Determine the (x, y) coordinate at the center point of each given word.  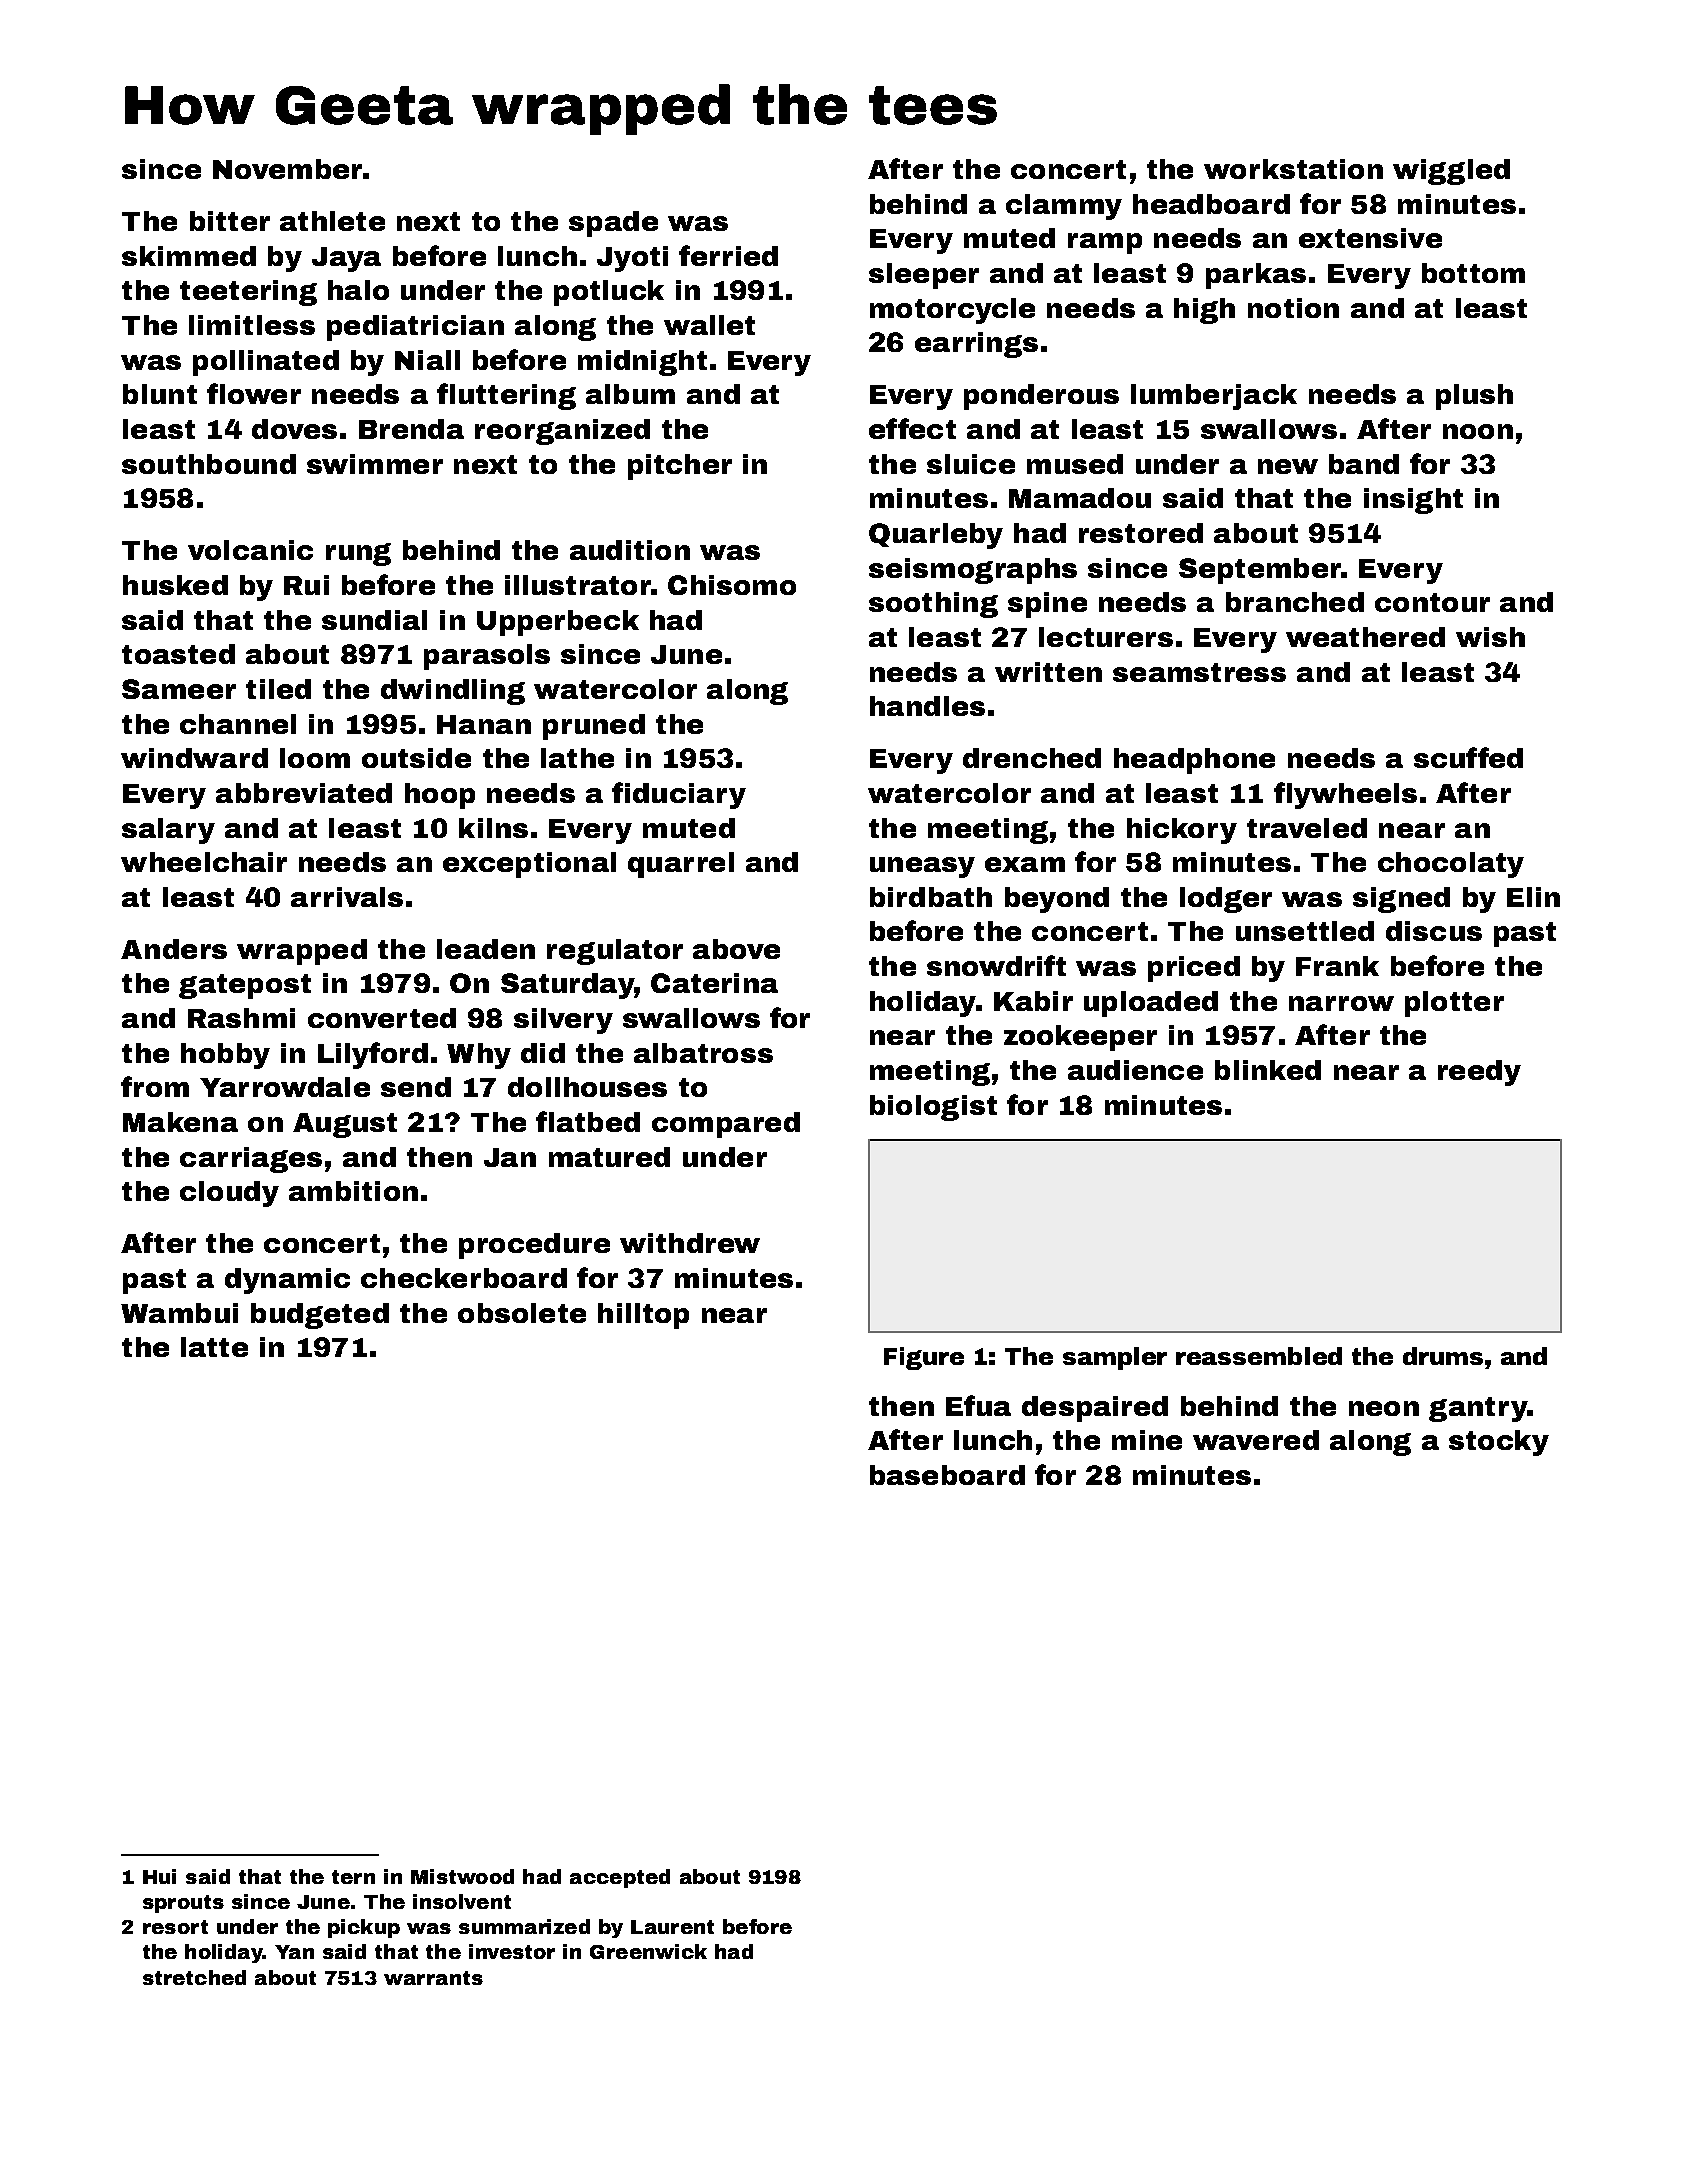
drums (1443, 1356)
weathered (1365, 637)
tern (353, 1877)
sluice (971, 464)
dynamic (287, 1281)
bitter (230, 221)
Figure (924, 1358)
